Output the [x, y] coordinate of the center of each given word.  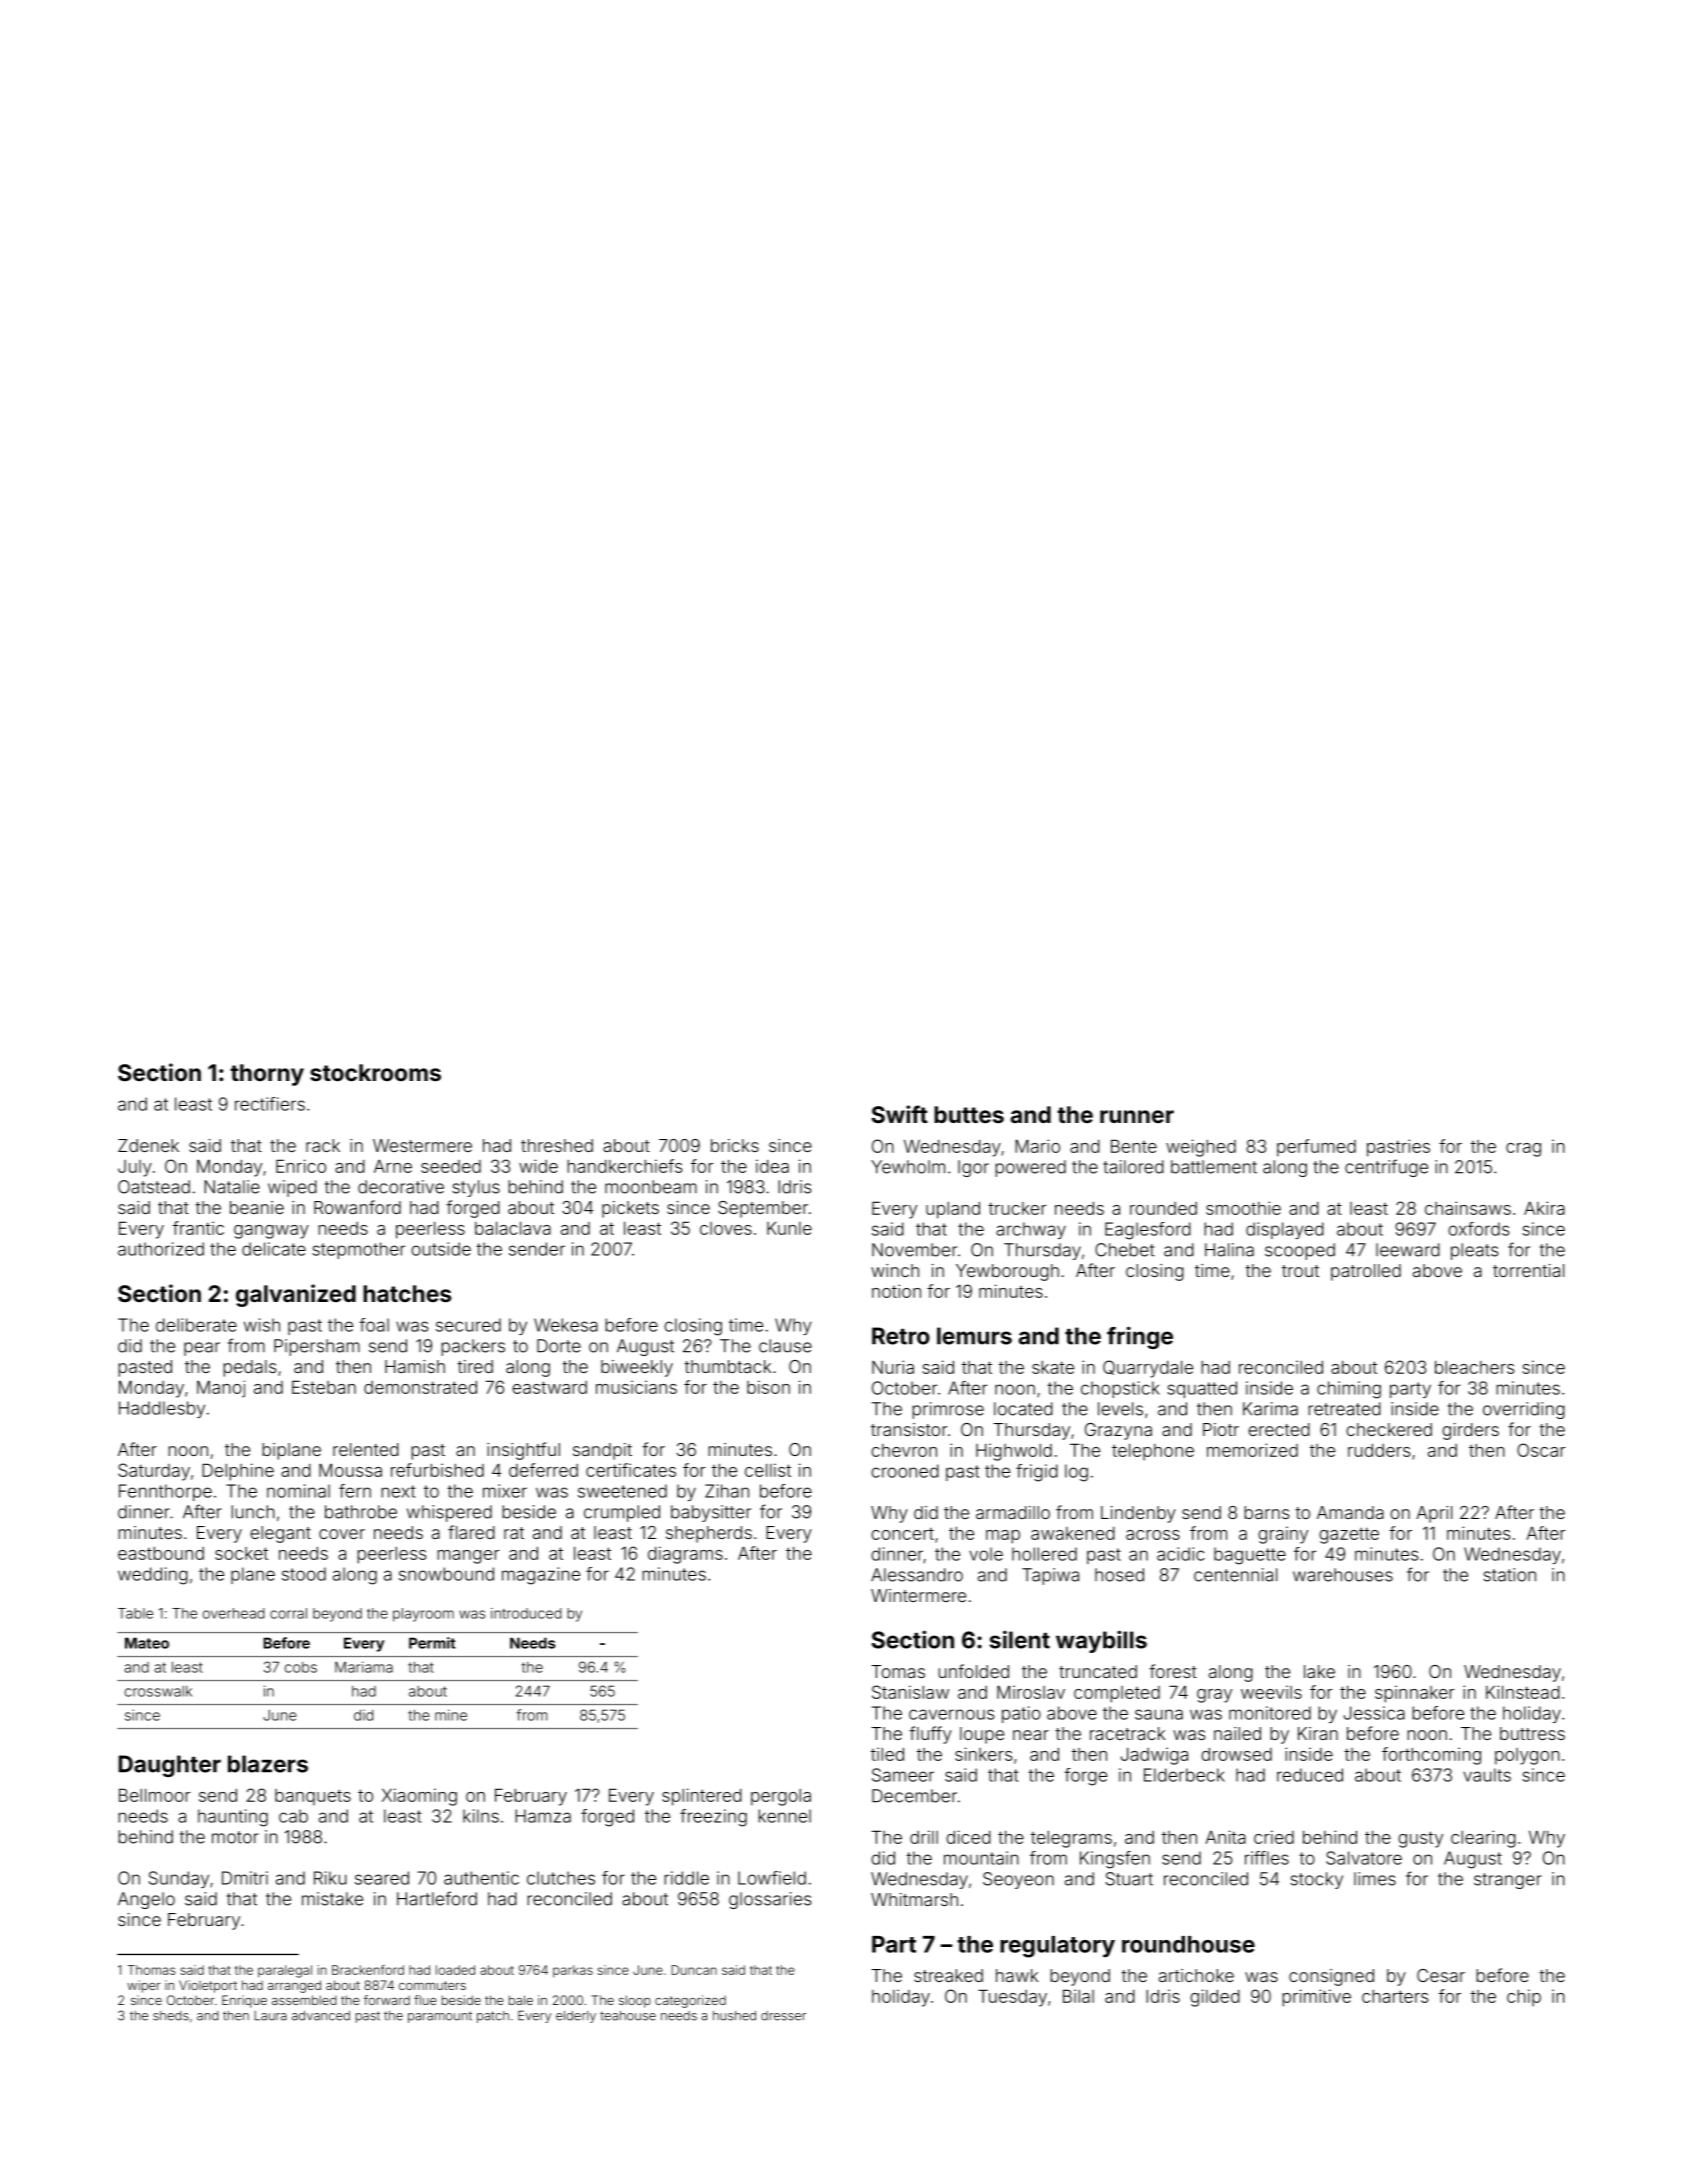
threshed [557, 1145]
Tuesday [1012, 1998]
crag [1523, 1150]
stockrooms [375, 1072]
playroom [423, 1615]
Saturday [154, 1472]
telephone [1153, 1452]
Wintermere [918, 1595]
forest [1173, 1671]
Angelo [146, 1900]
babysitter [711, 1513]
